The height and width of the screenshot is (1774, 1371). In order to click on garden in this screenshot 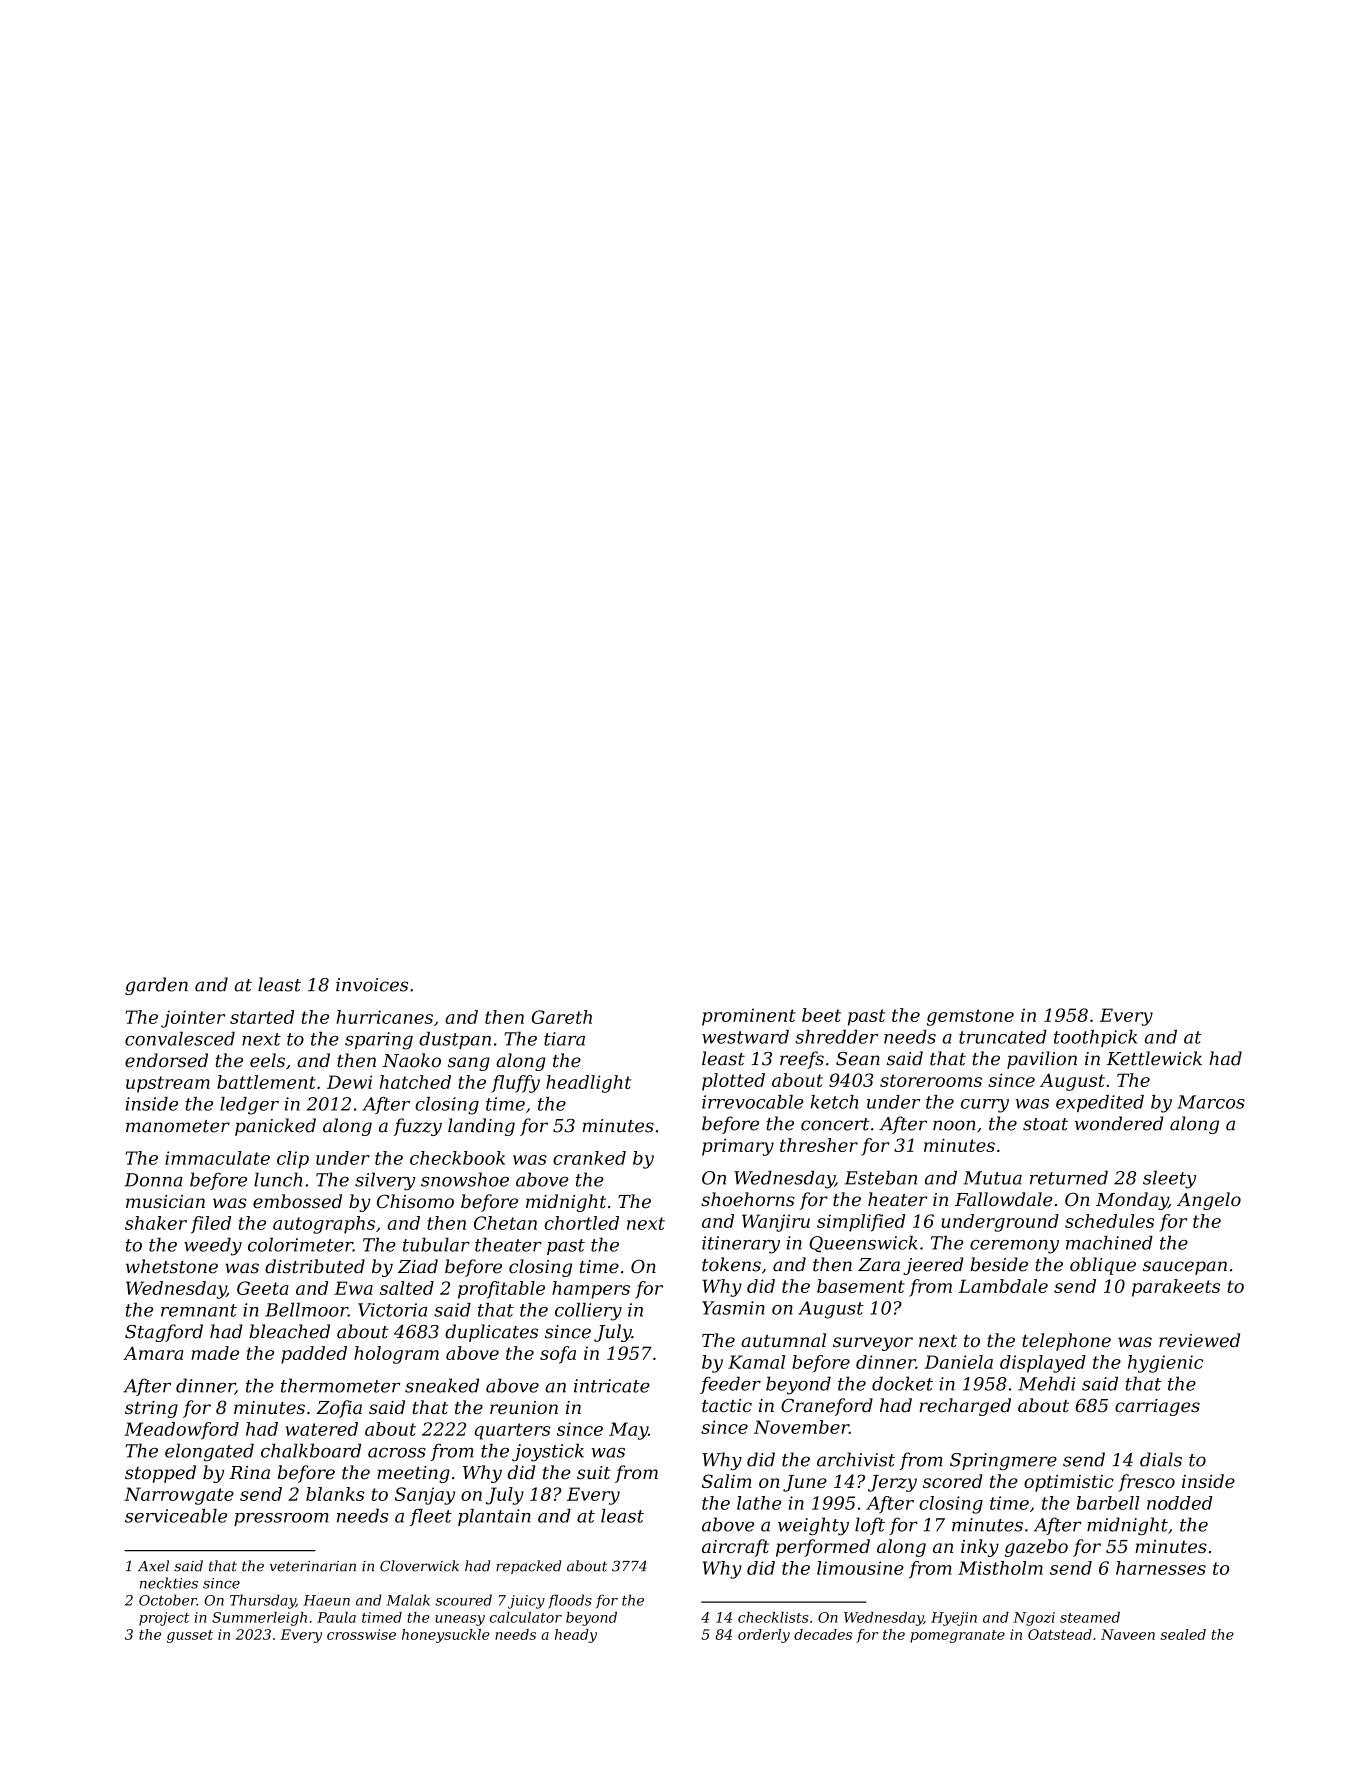, I will do `click(156, 986)`.
